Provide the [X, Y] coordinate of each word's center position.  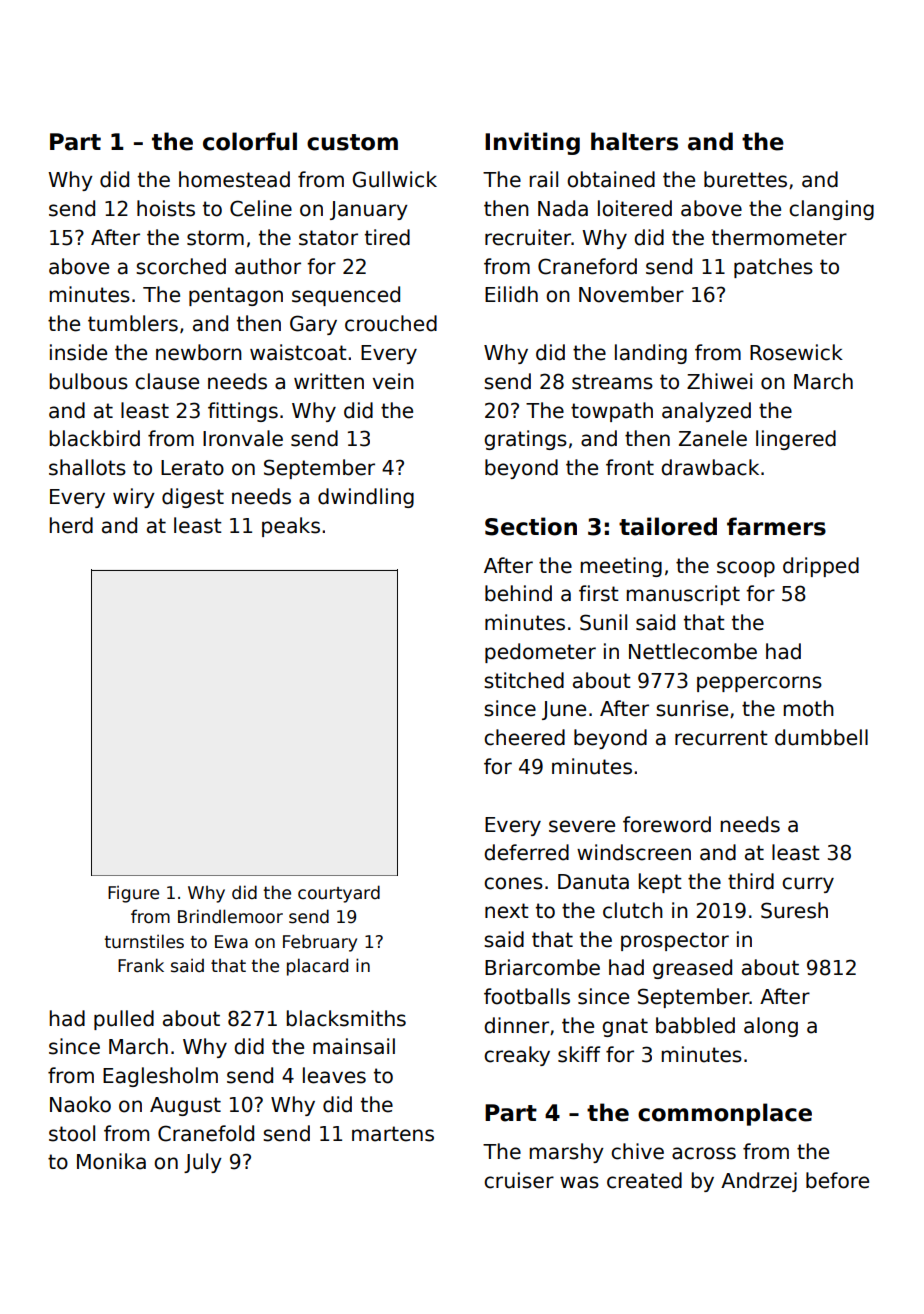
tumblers [133, 323]
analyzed [706, 412]
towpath [612, 412]
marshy [567, 1153]
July [203, 1163]
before [837, 1180]
